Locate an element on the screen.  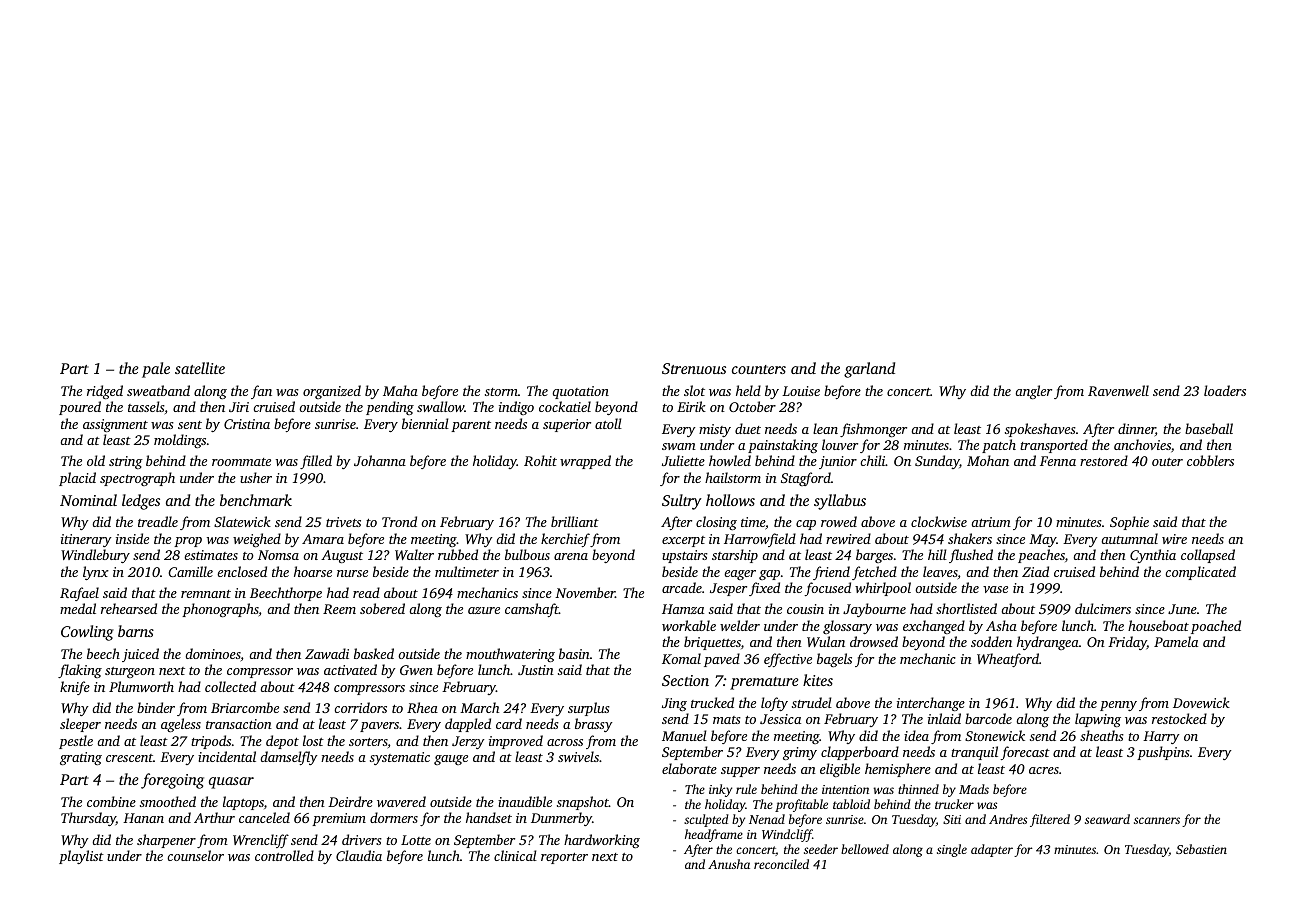
string is located at coordinates (126, 462).
